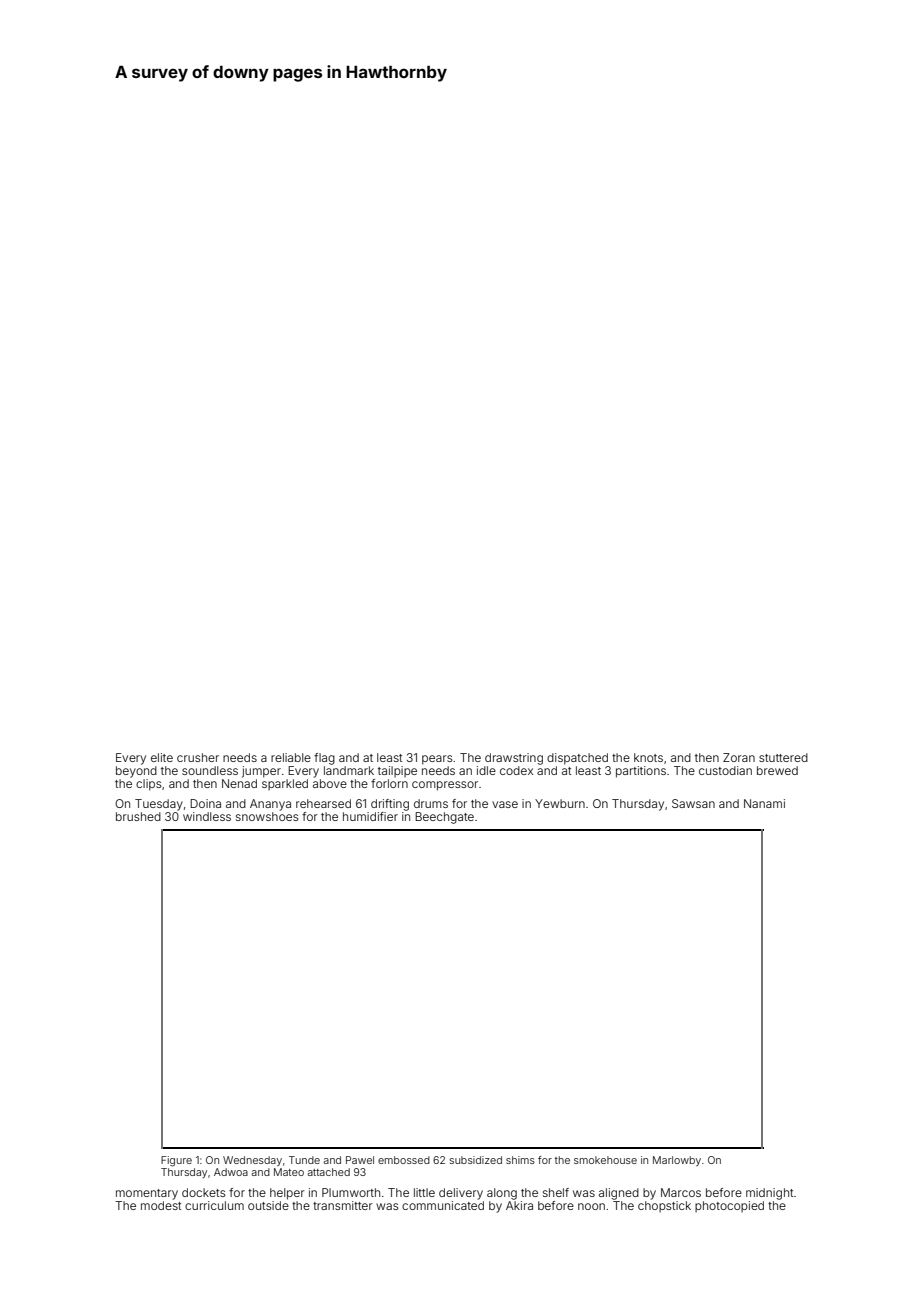  Describe the element at coordinates (443, 1205) in the screenshot. I see `communicated` at that location.
